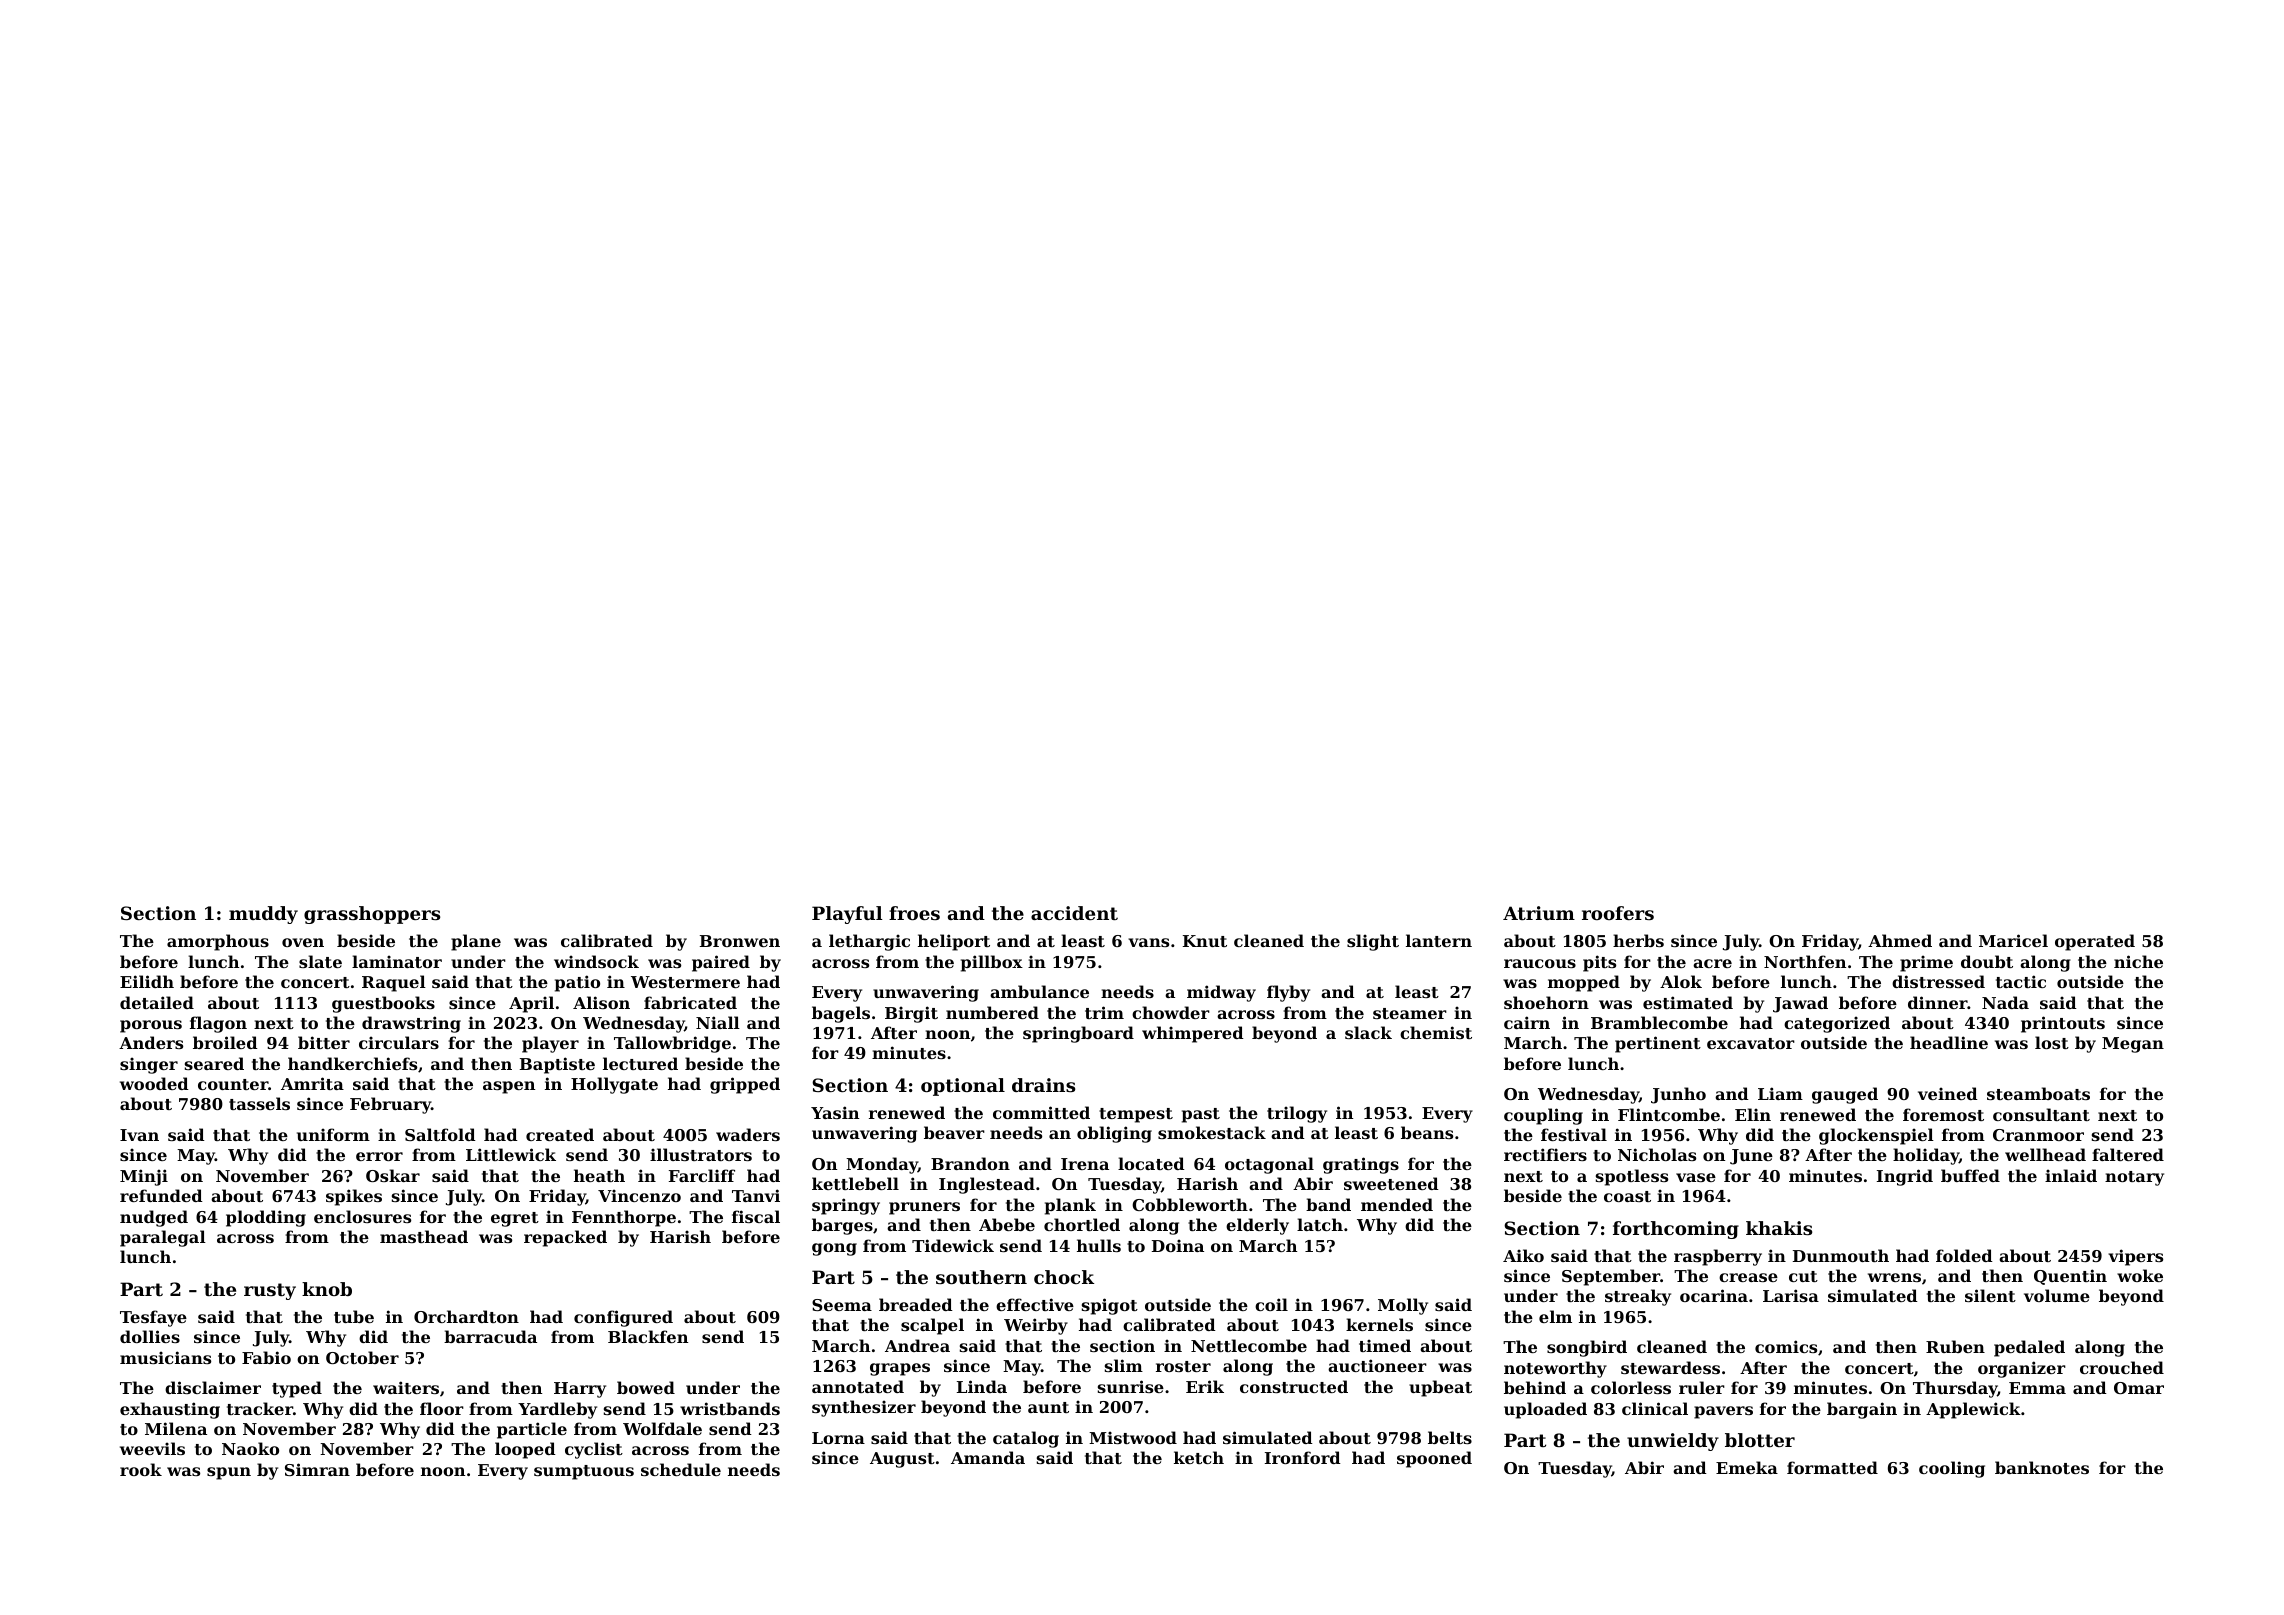 This page has width=2284, height=1615. I want to click on Simran, so click(317, 1469).
